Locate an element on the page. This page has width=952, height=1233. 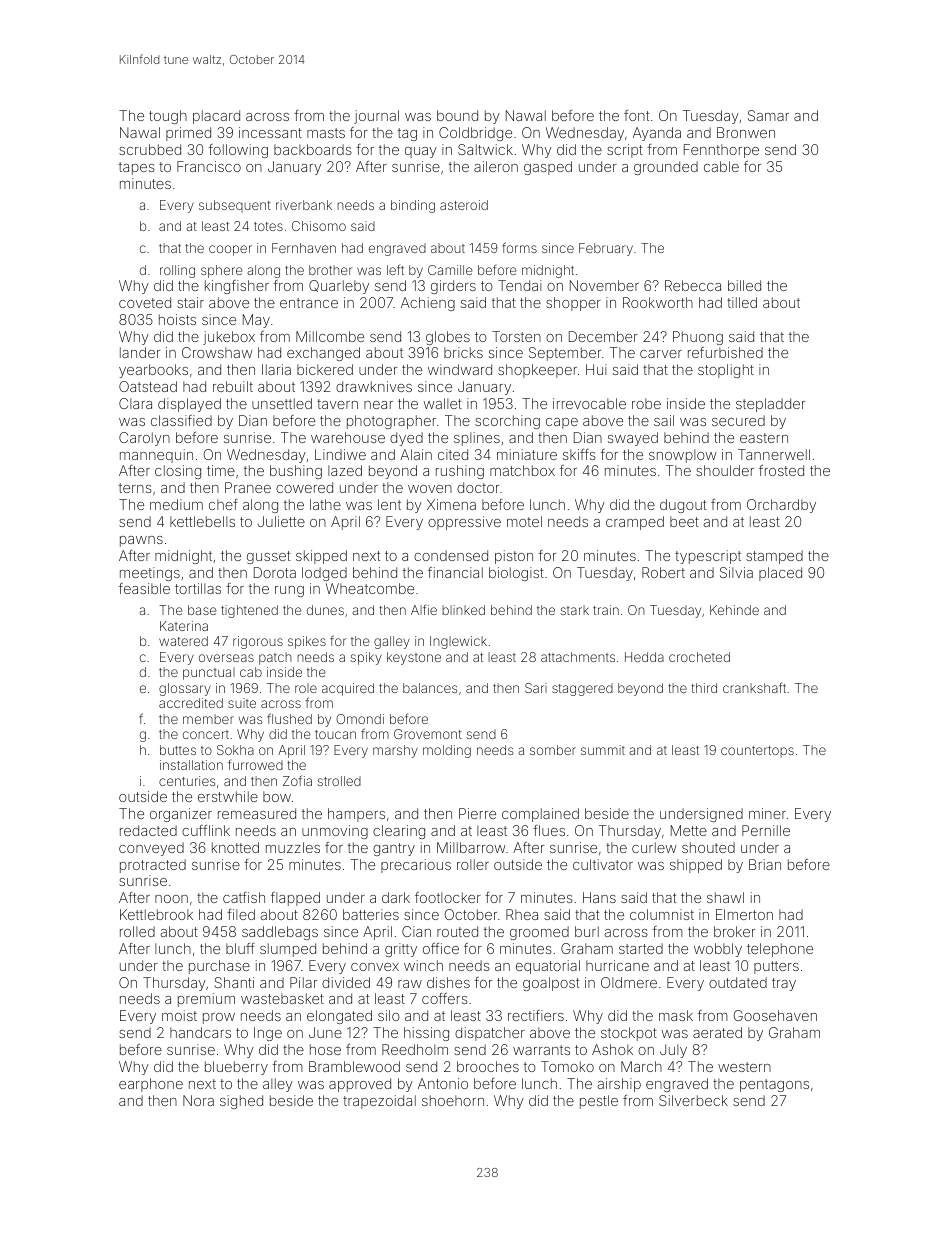
blinked is located at coordinates (463, 610).
